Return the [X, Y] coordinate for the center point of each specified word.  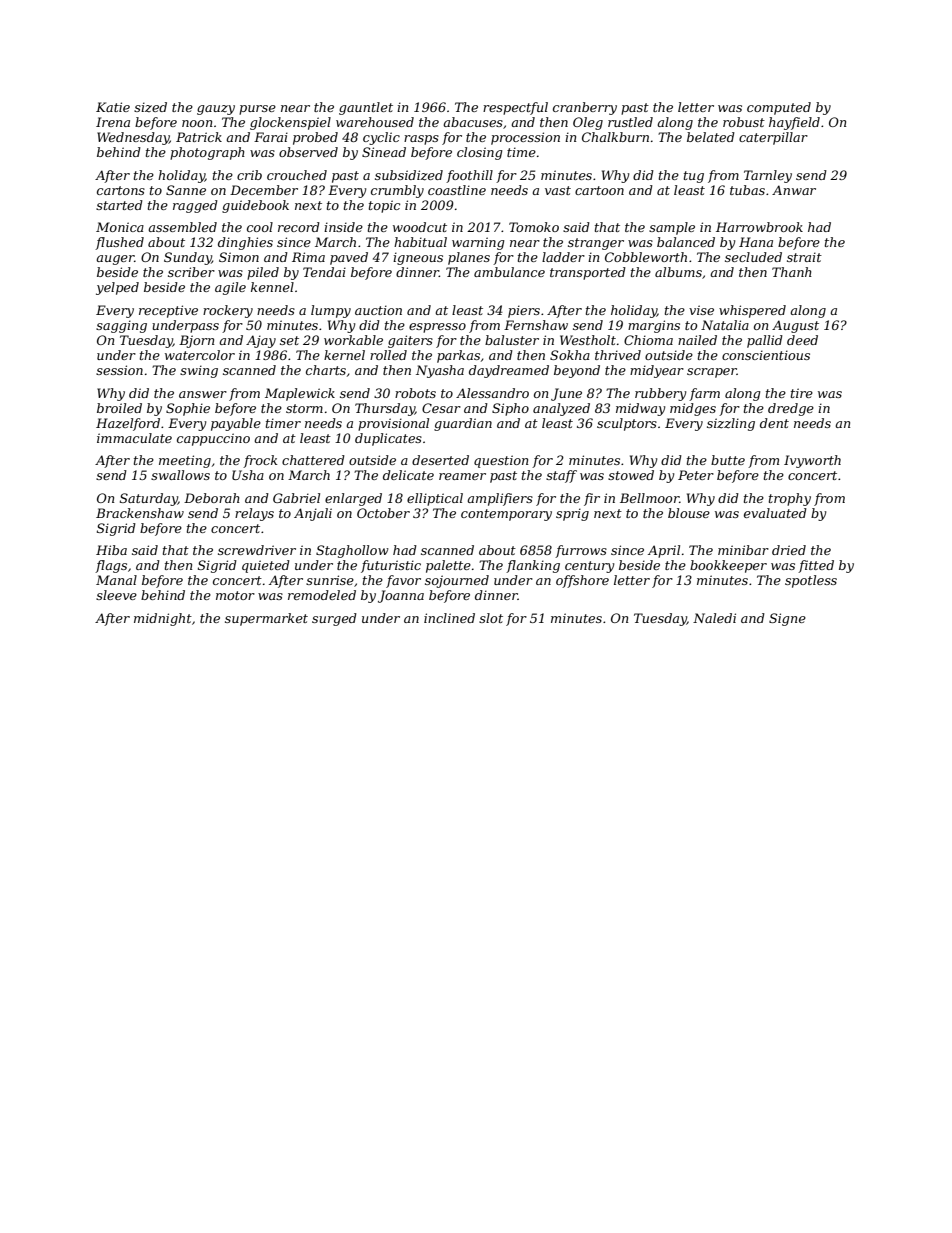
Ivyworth [812, 461]
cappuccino [213, 439]
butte [728, 460]
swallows [180, 475]
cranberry [585, 108]
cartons [121, 190]
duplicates [388, 439]
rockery [228, 311]
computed [779, 108]
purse [257, 110]
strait [804, 257]
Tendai [324, 272]
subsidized [409, 175]
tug [694, 177]
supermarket [266, 619]
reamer [462, 476]
